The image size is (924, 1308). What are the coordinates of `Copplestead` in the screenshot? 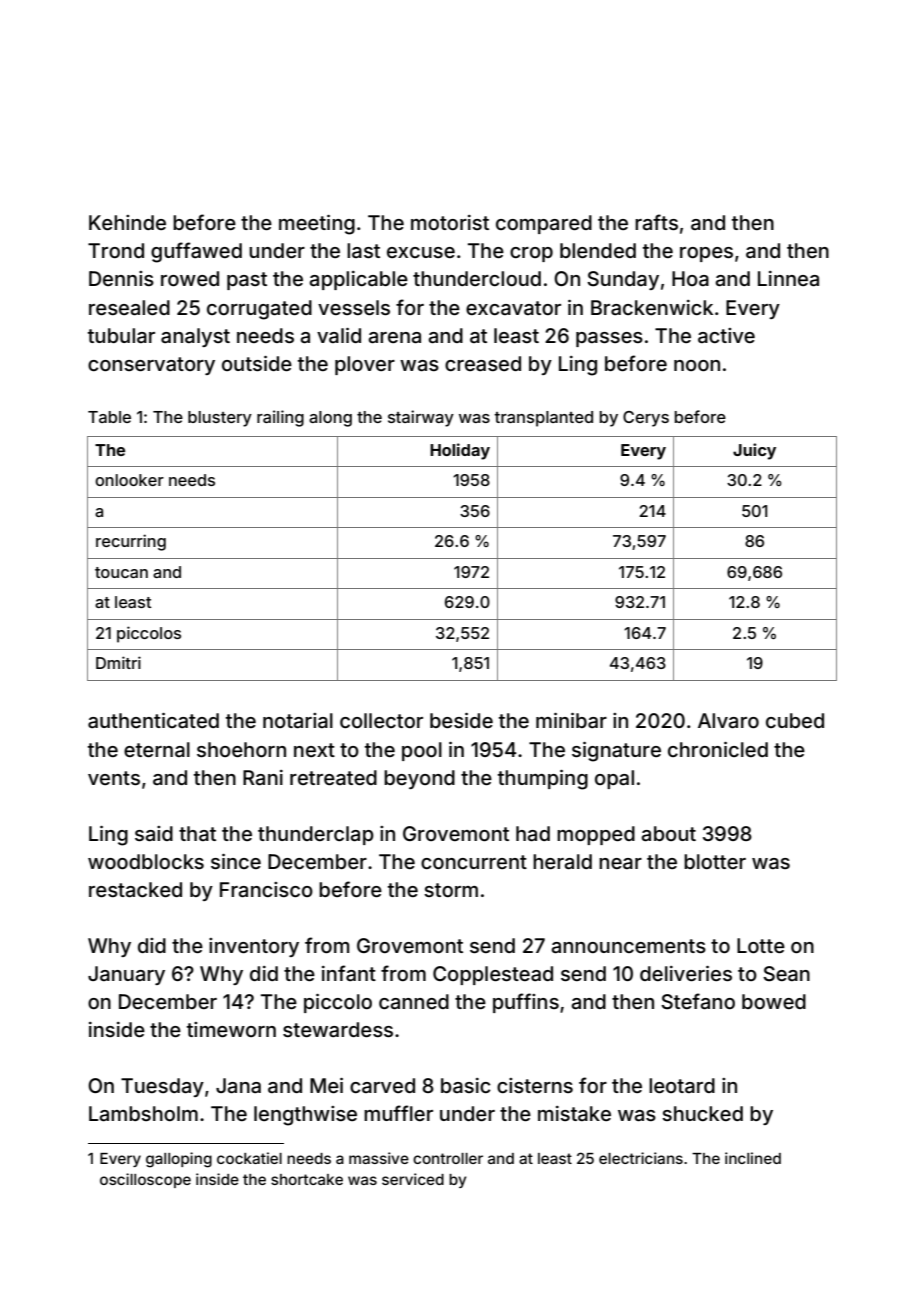 It's located at (493, 975).
